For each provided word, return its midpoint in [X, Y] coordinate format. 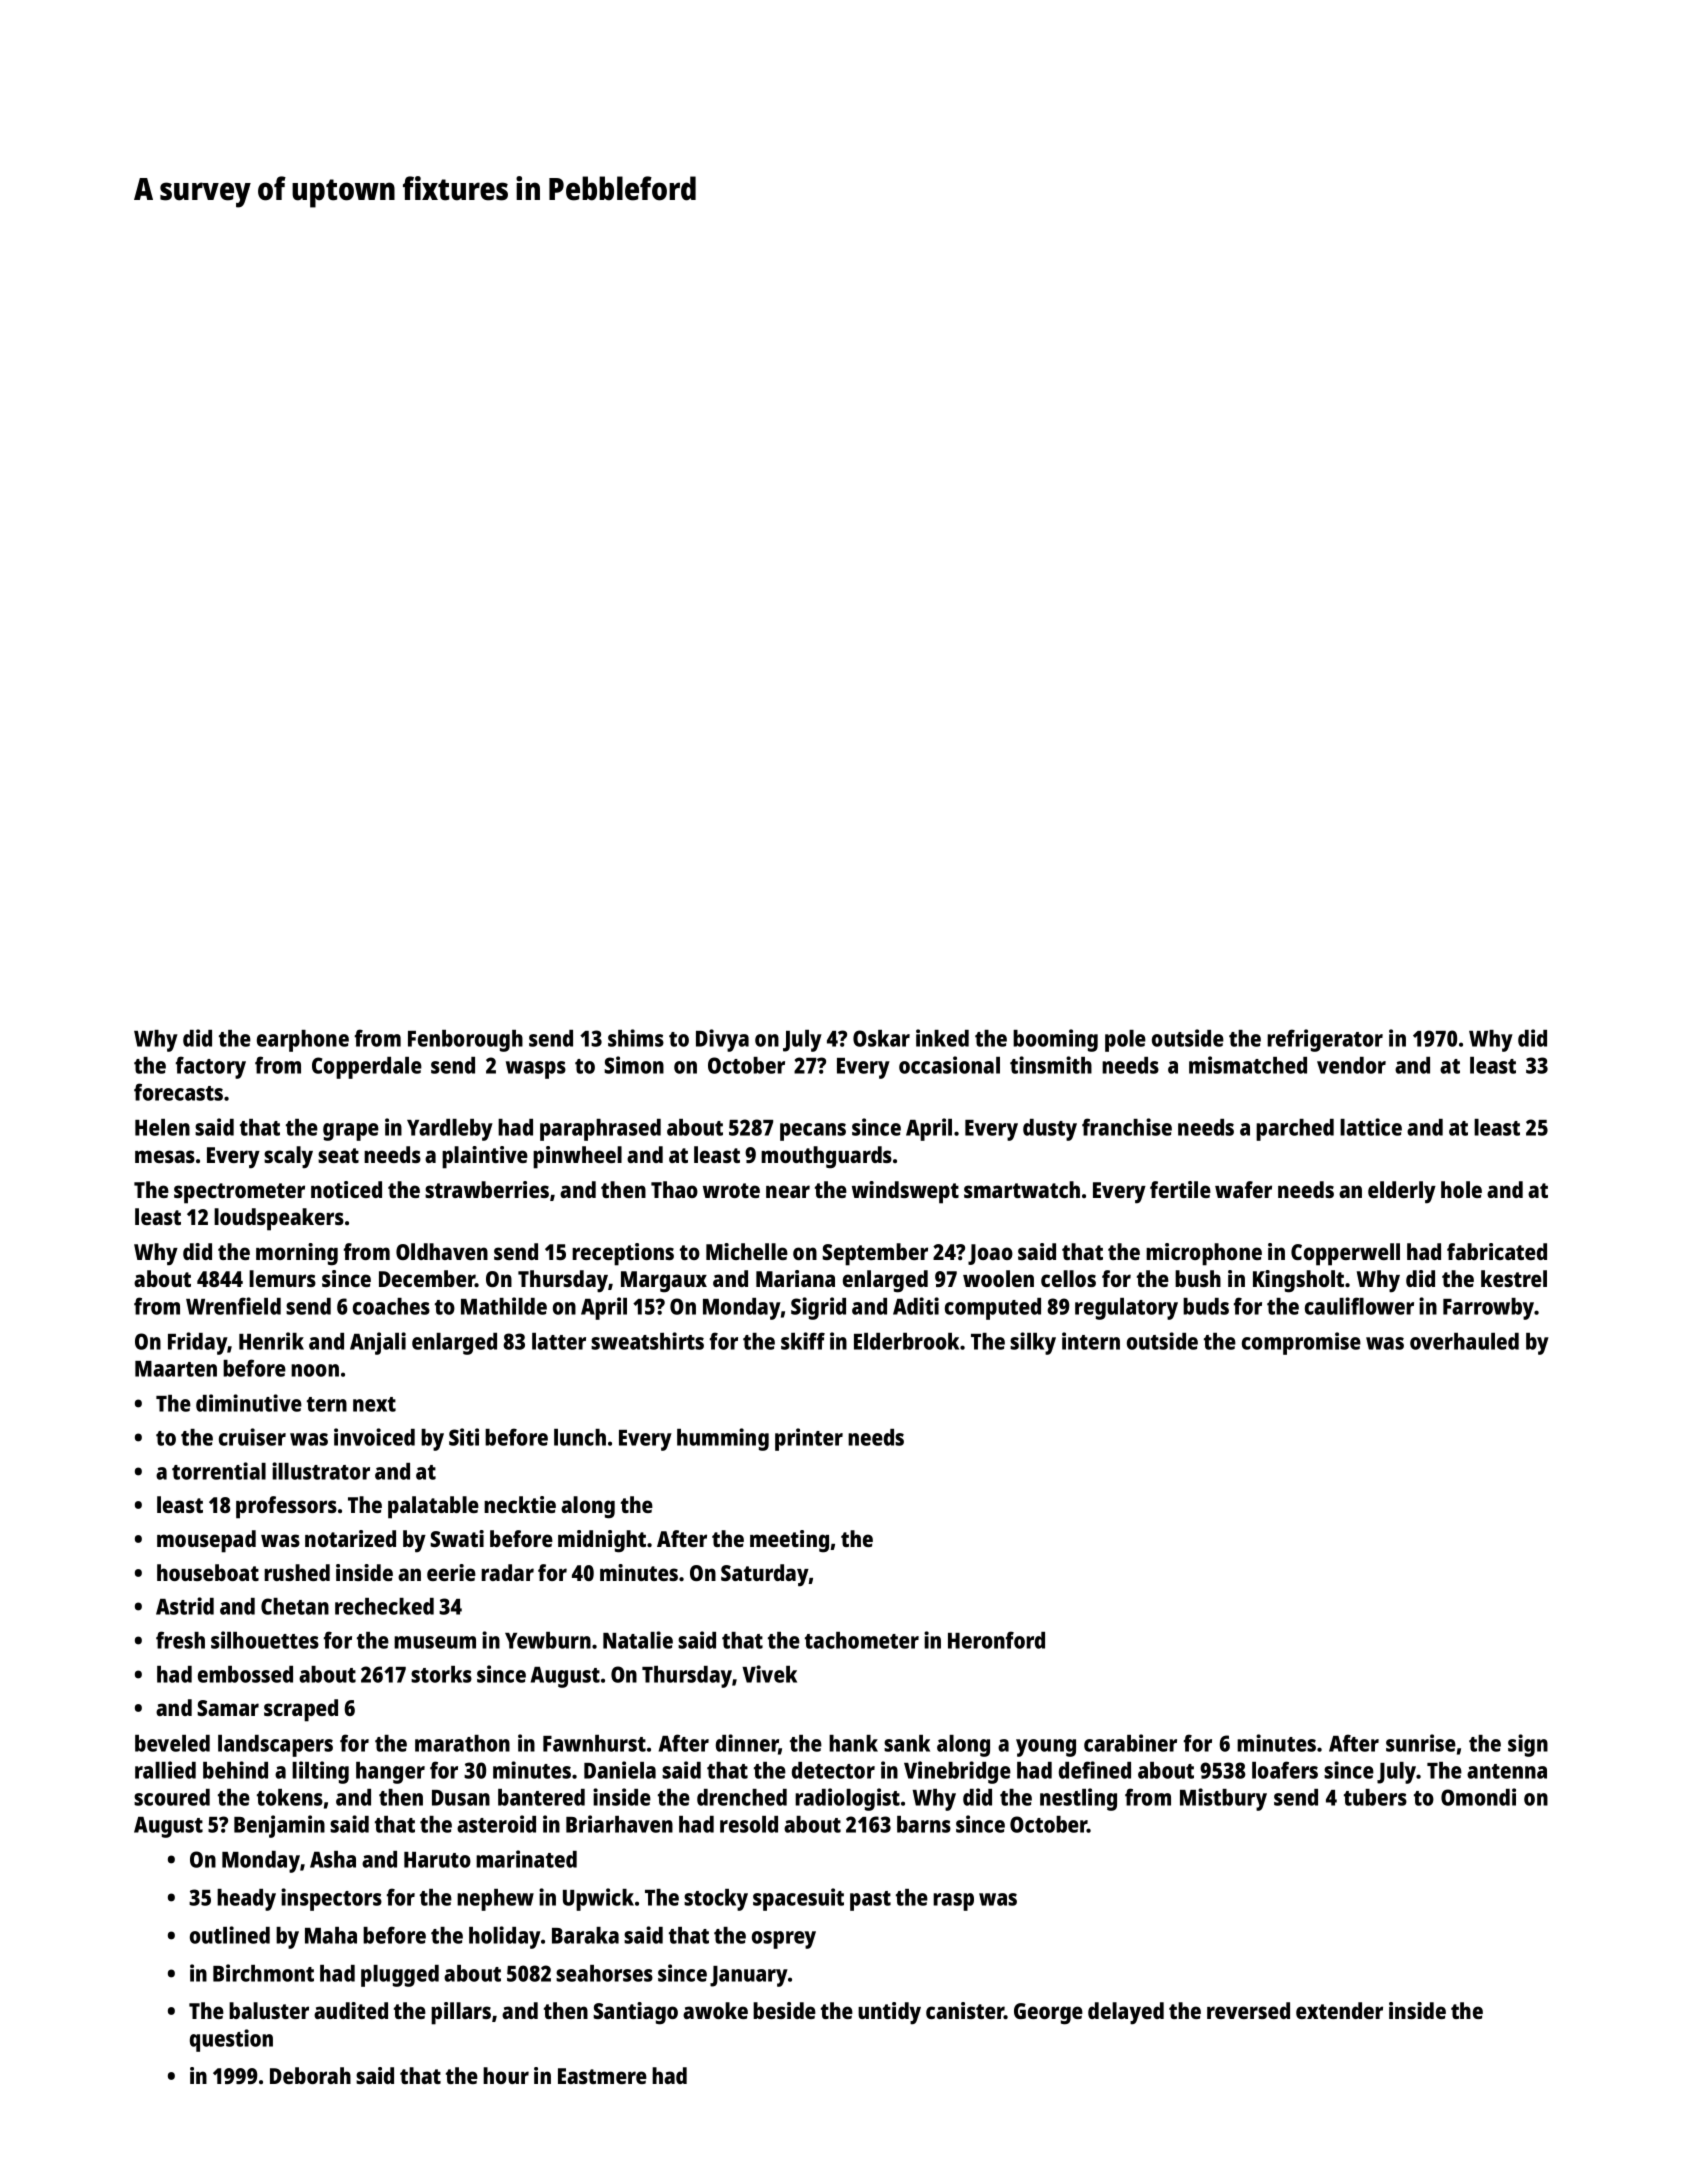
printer [809, 1439]
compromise [1301, 1343]
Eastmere [602, 2076]
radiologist [847, 1799]
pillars [461, 2013]
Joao [990, 1254]
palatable [433, 1507]
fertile [1180, 1189]
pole [1125, 1041]
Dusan [461, 1798]
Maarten [176, 1369]
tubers [1375, 1797]
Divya [722, 1040]
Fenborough [465, 1041]
